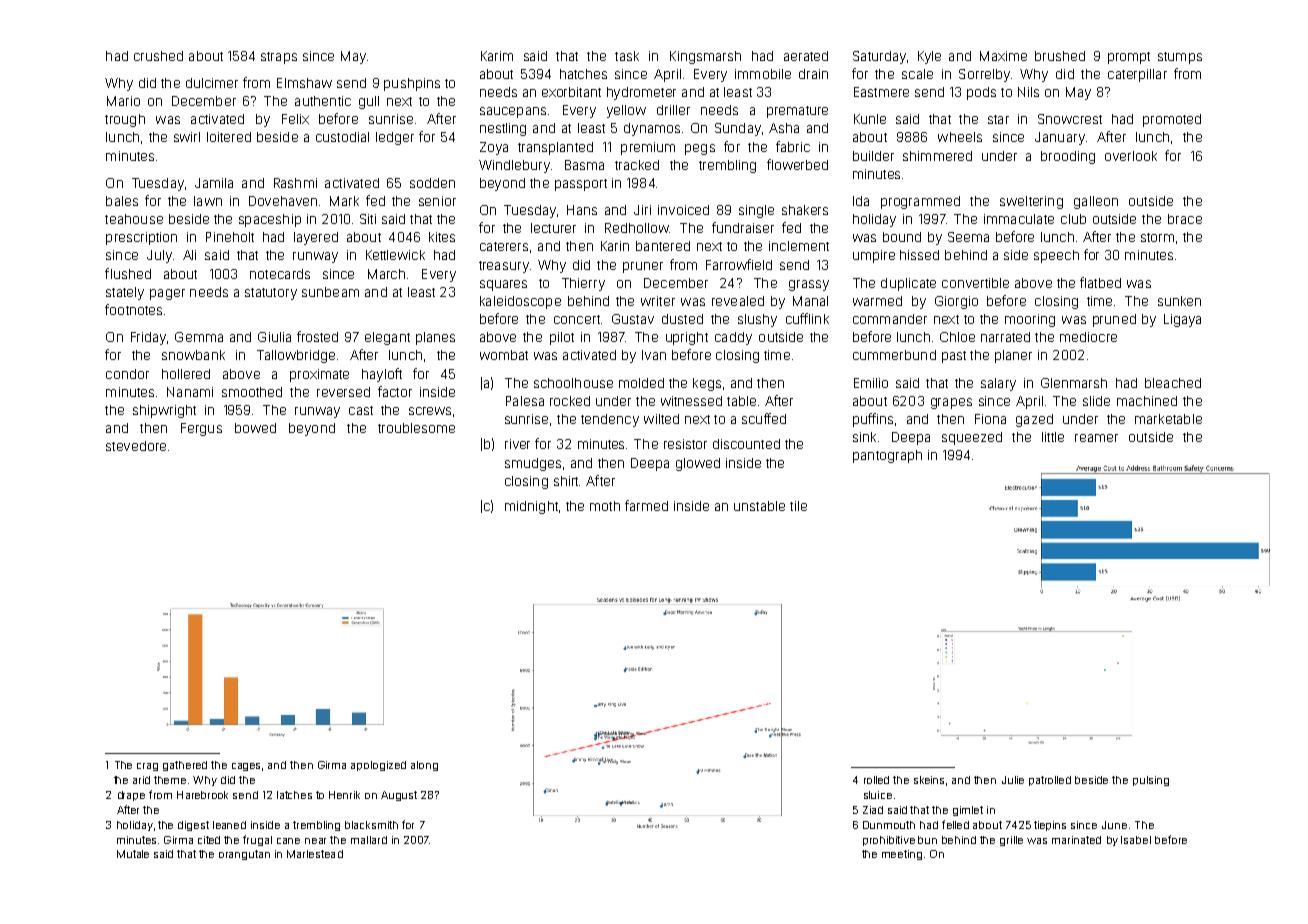 The width and height of the screenshot is (1308, 924). I want to click on club, so click(1073, 219).
